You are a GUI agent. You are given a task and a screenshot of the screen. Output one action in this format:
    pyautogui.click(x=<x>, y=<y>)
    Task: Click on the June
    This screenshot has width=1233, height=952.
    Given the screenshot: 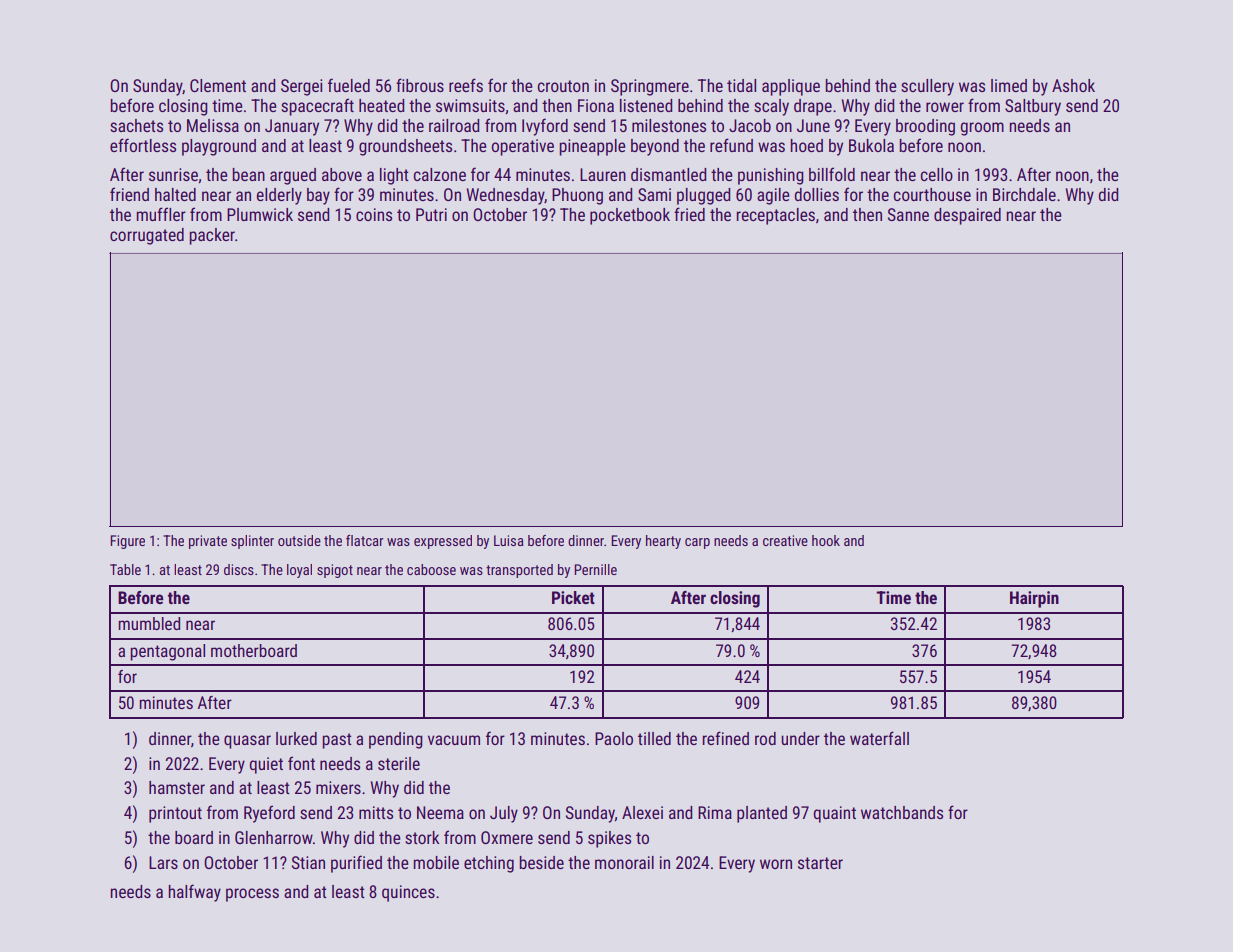 What is the action you would take?
    pyautogui.click(x=813, y=125)
